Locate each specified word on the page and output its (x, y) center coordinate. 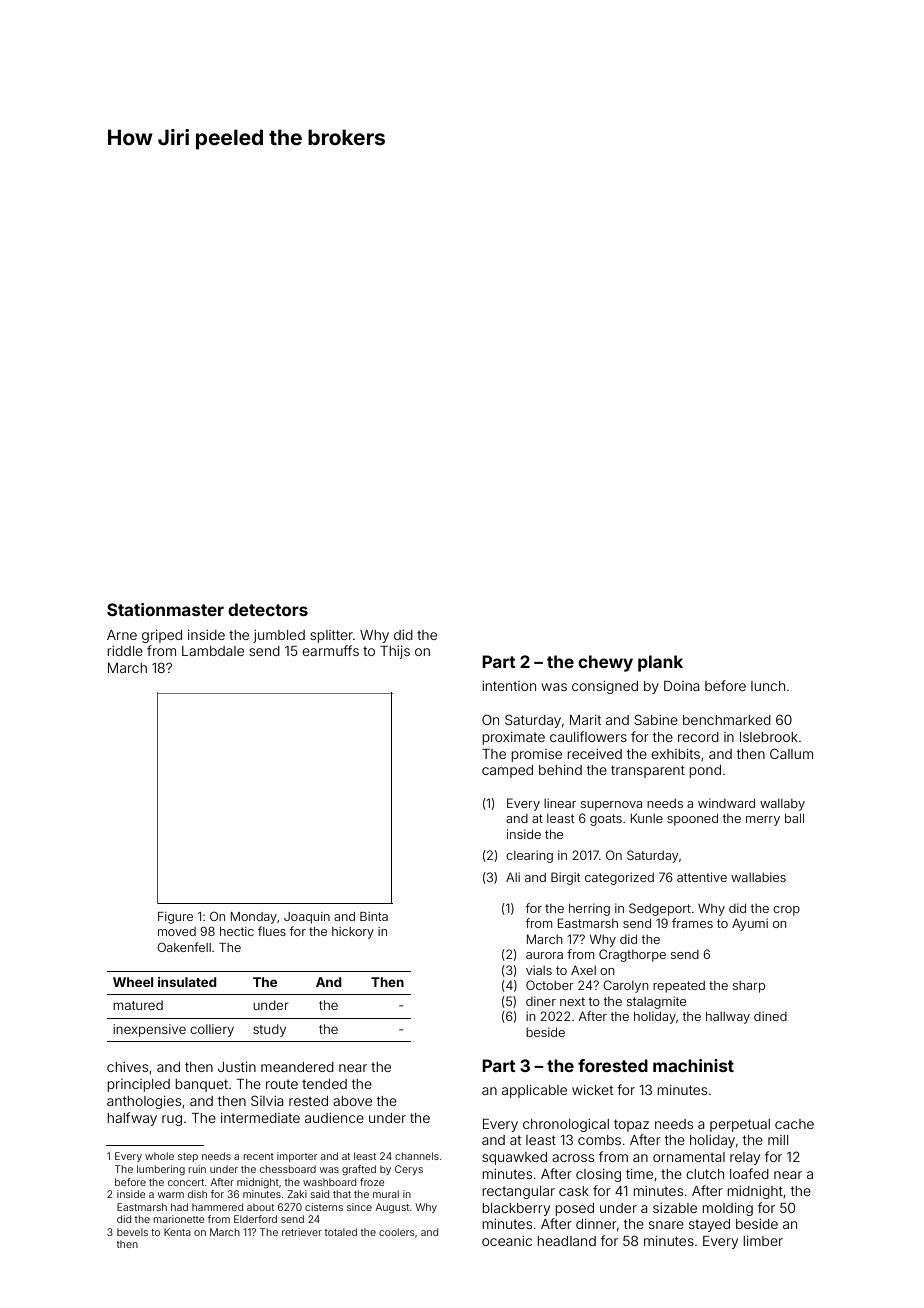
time (639, 1174)
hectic (237, 931)
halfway (132, 1119)
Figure (175, 918)
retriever (302, 1232)
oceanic (507, 1241)
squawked (514, 1158)
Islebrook (769, 737)
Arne (122, 635)
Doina (682, 686)
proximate (513, 738)
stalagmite (656, 1002)
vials (539, 970)
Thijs (395, 652)
